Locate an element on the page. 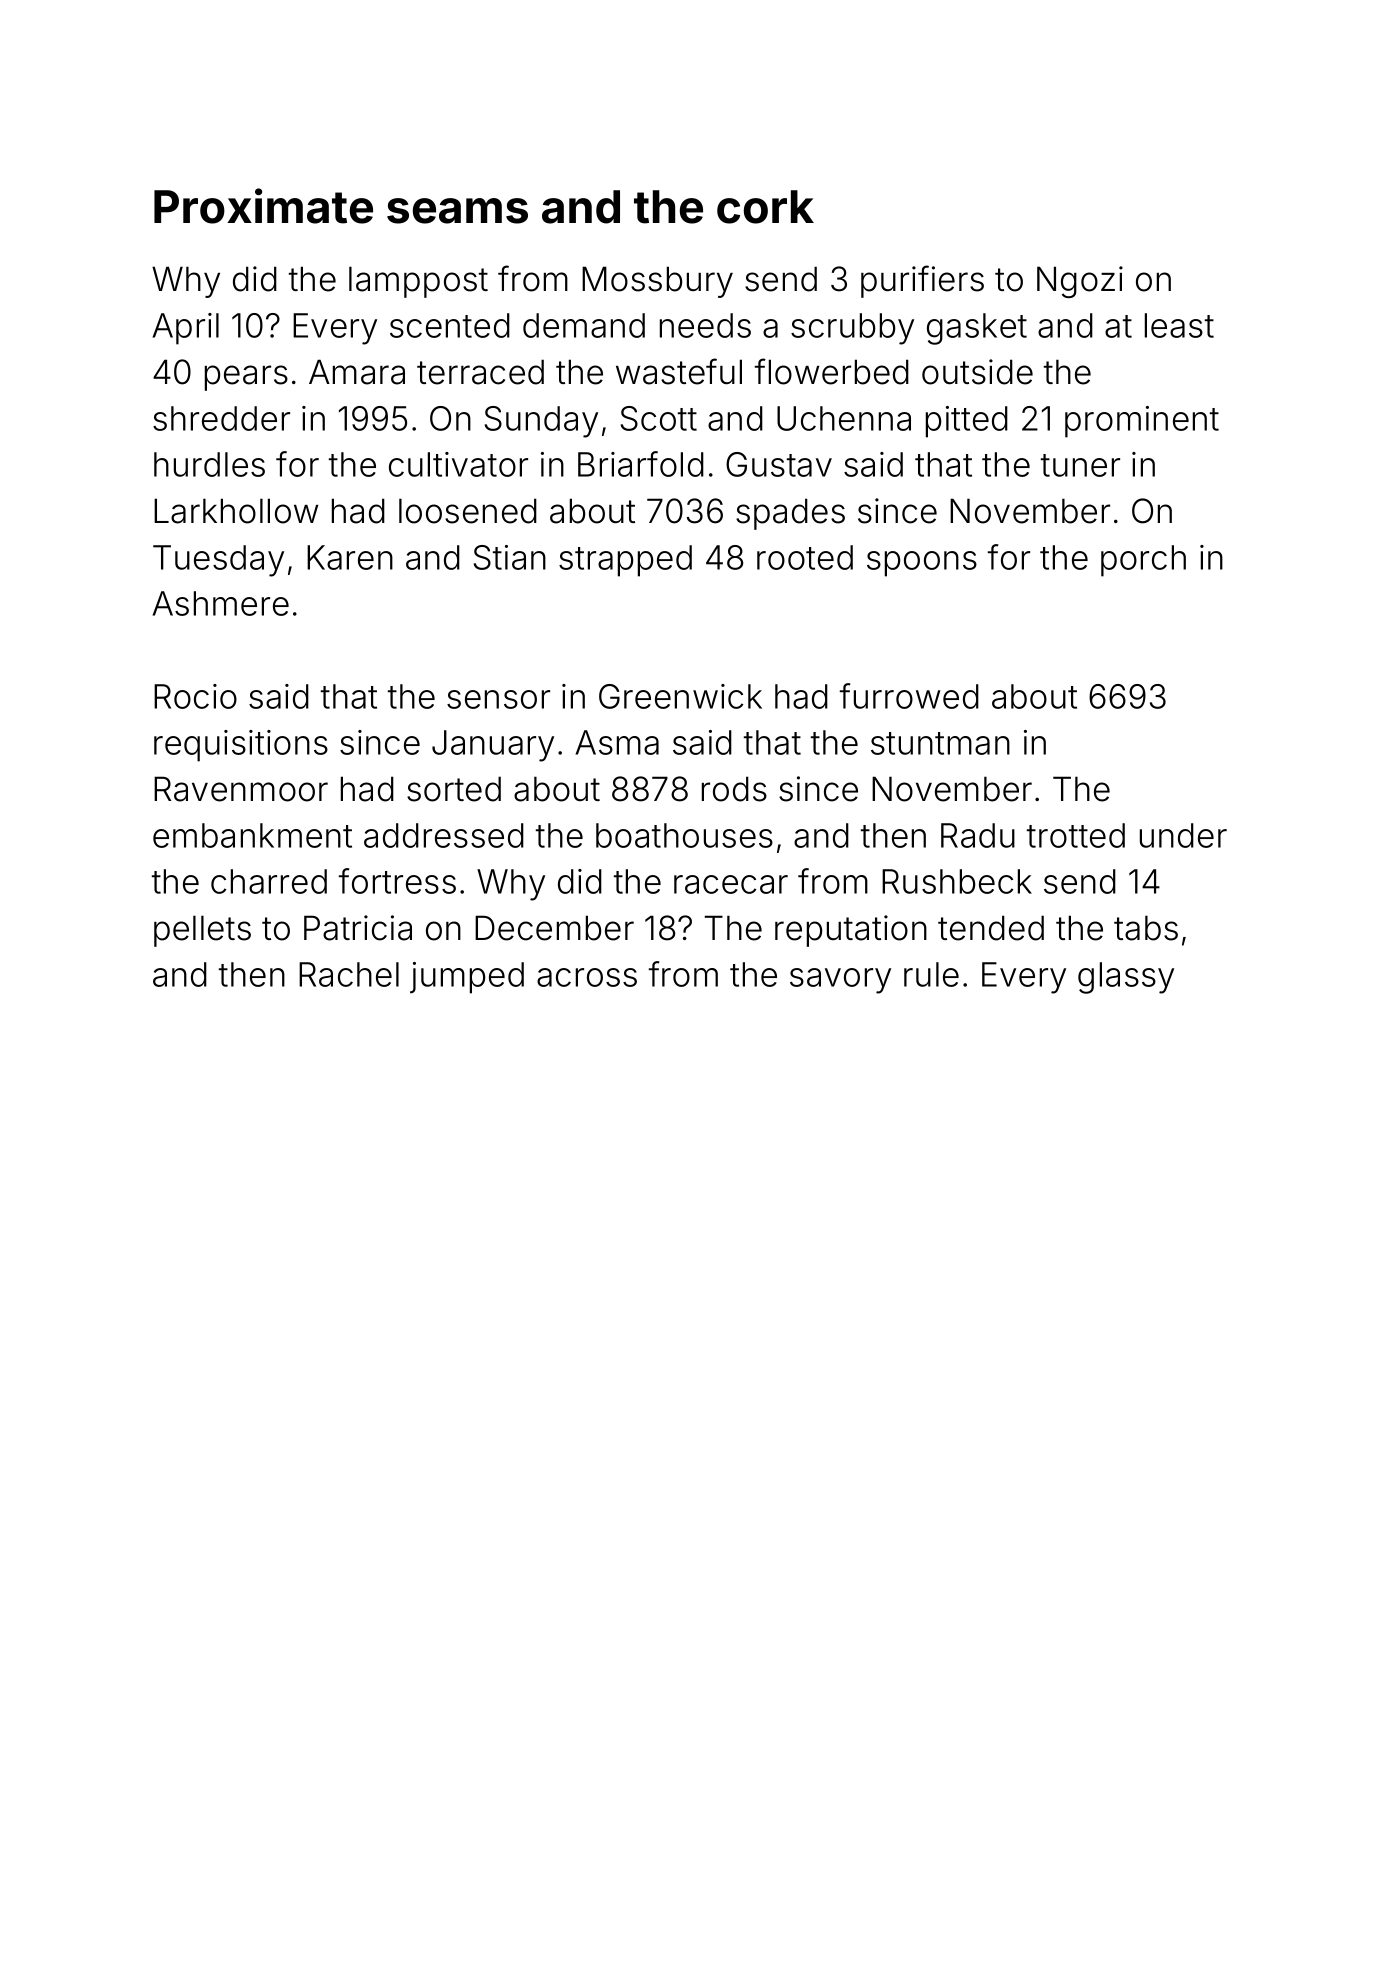 This document has width=1386, height=1969. seams is located at coordinates (457, 211).
